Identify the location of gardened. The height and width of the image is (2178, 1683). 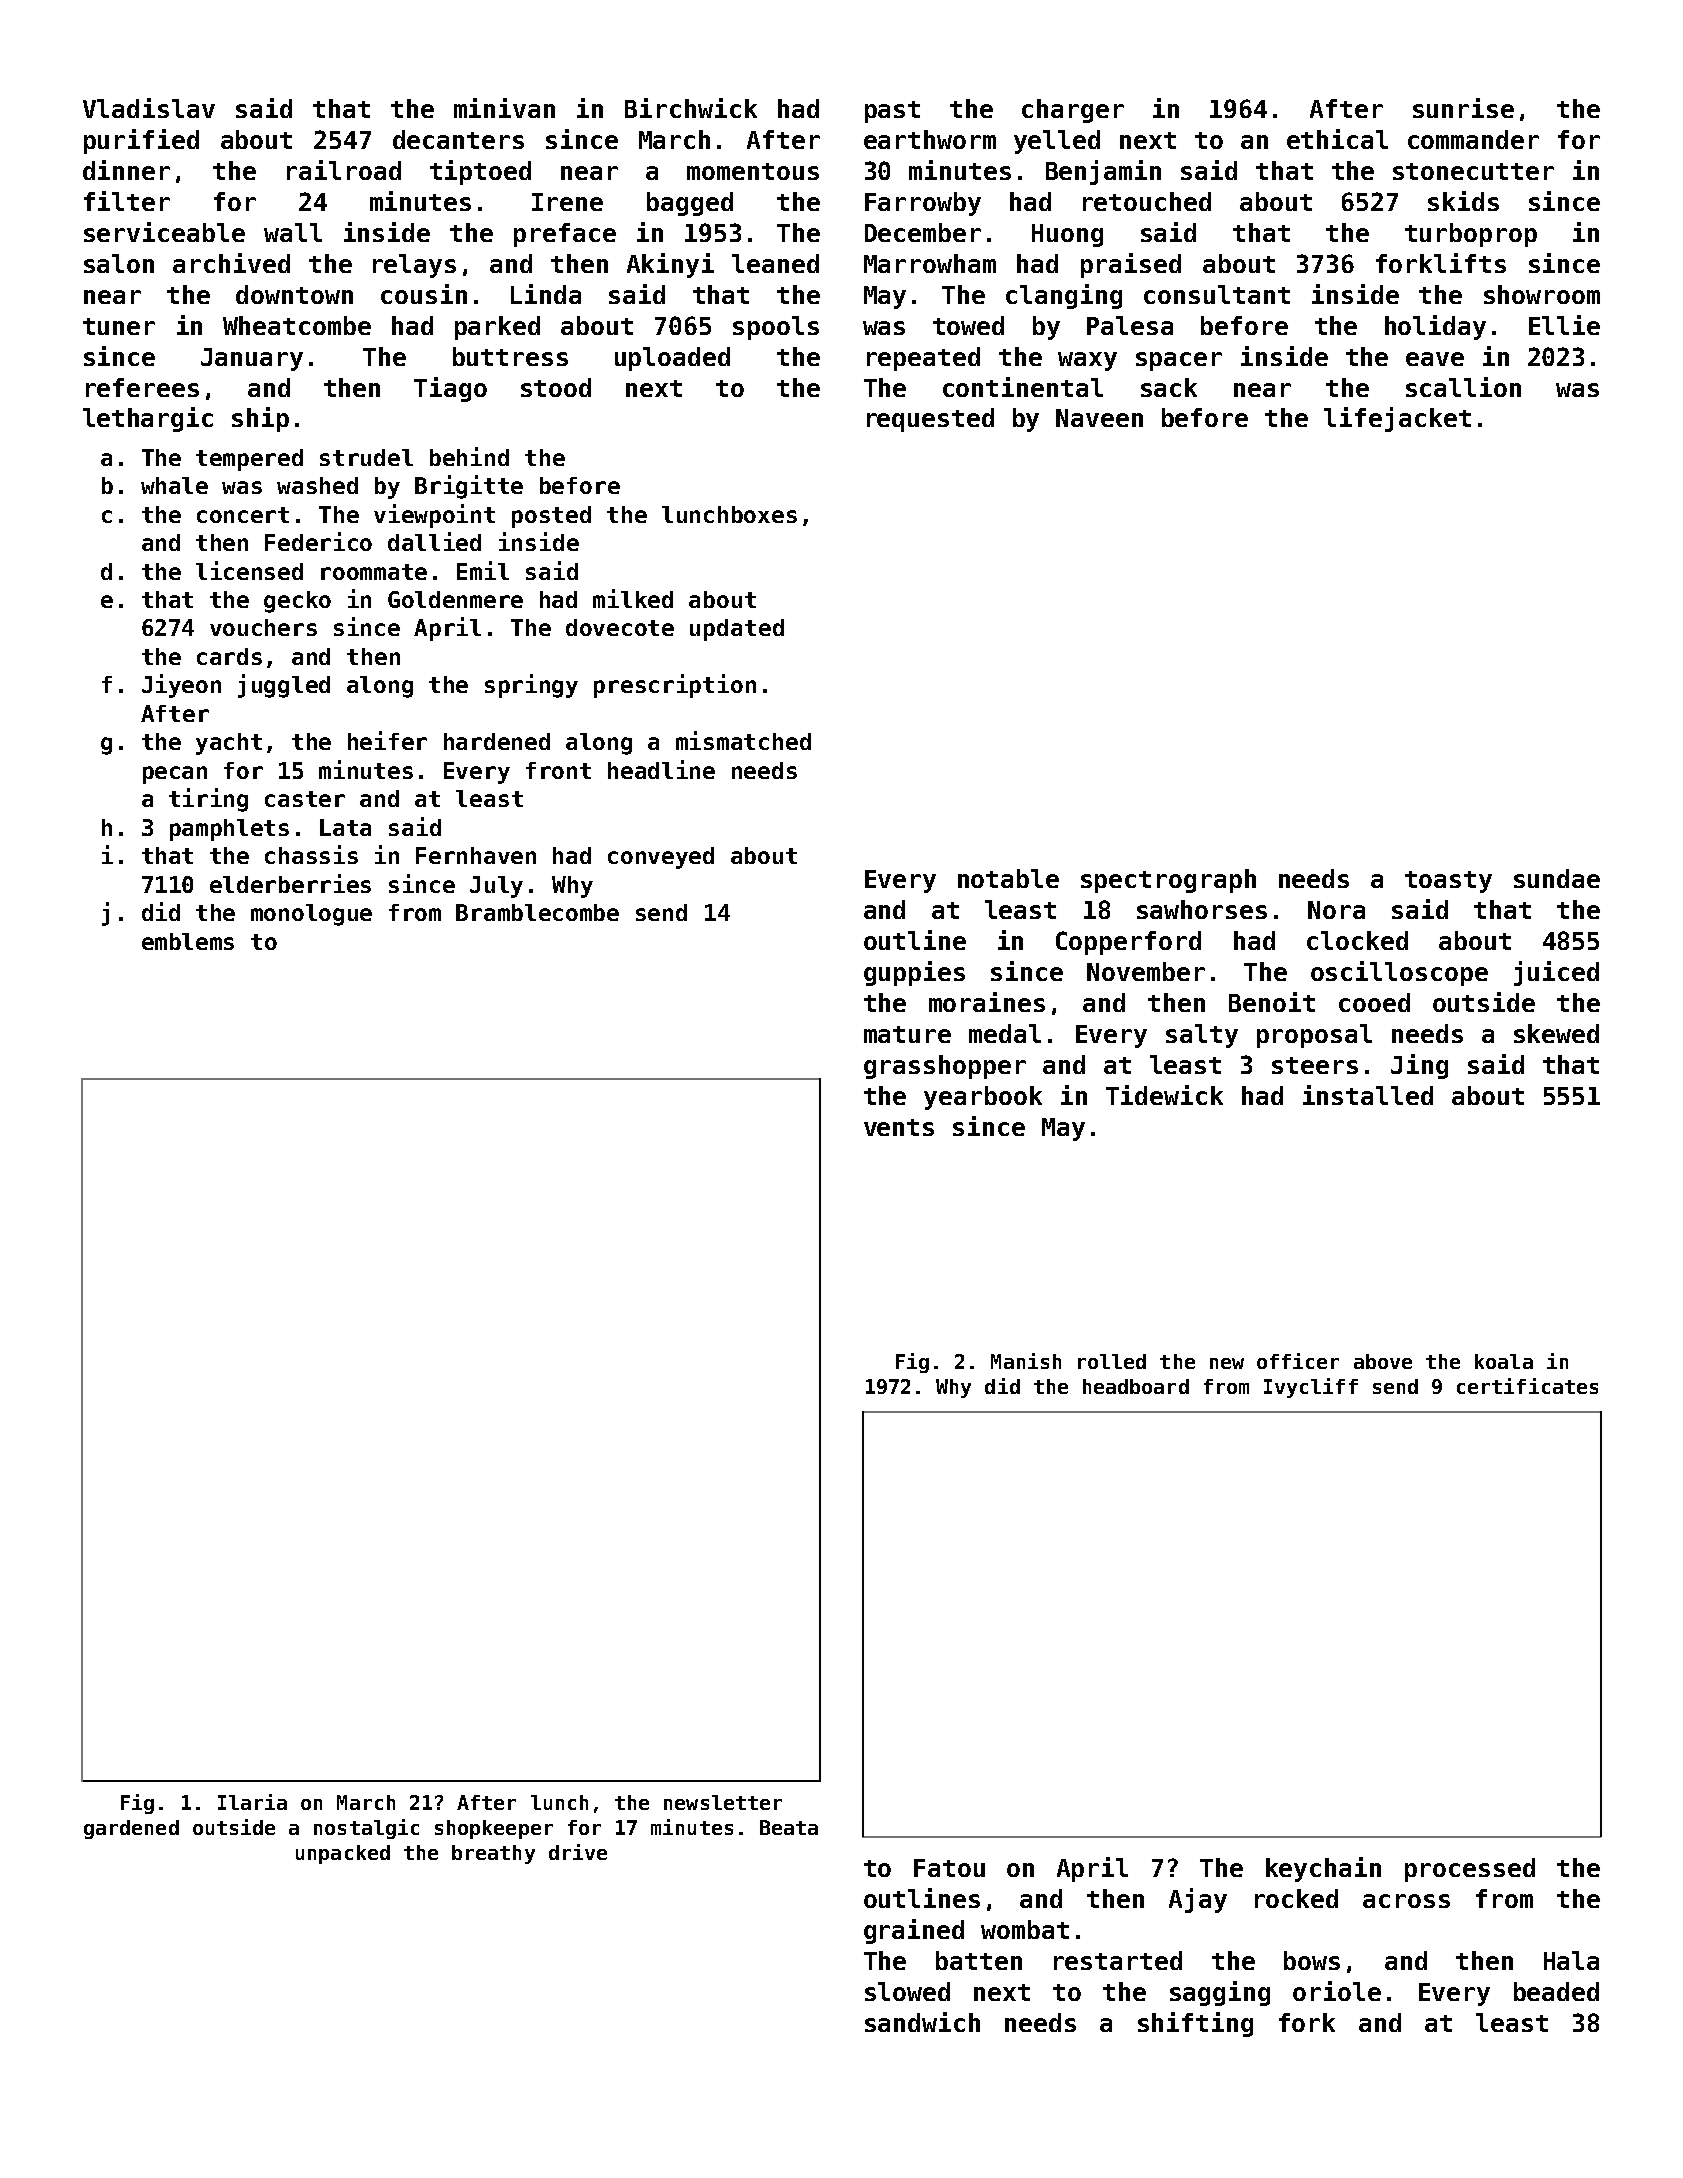
(131, 1829).
